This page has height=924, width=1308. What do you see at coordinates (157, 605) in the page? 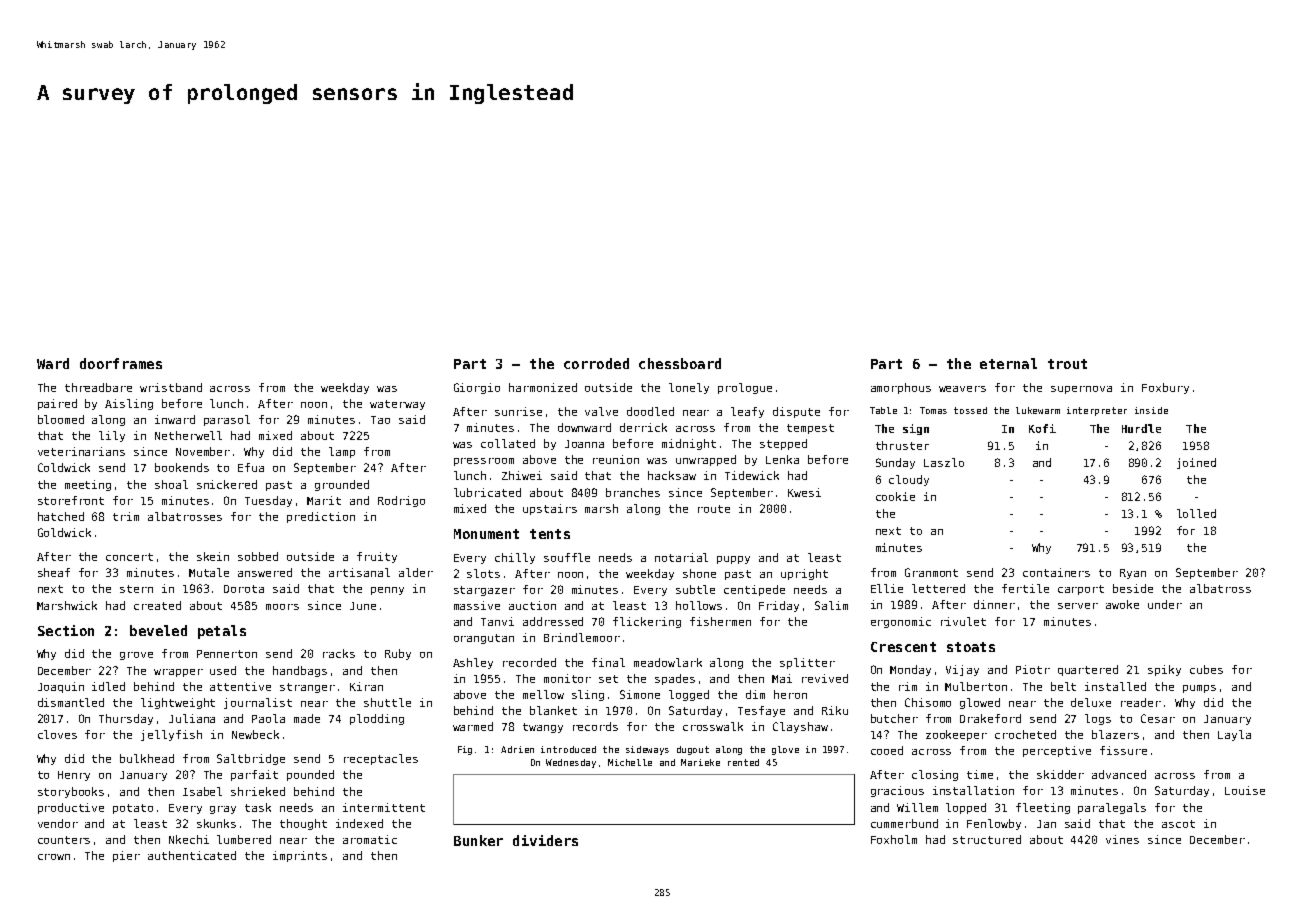
I see `created` at bounding box center [157, 605].
